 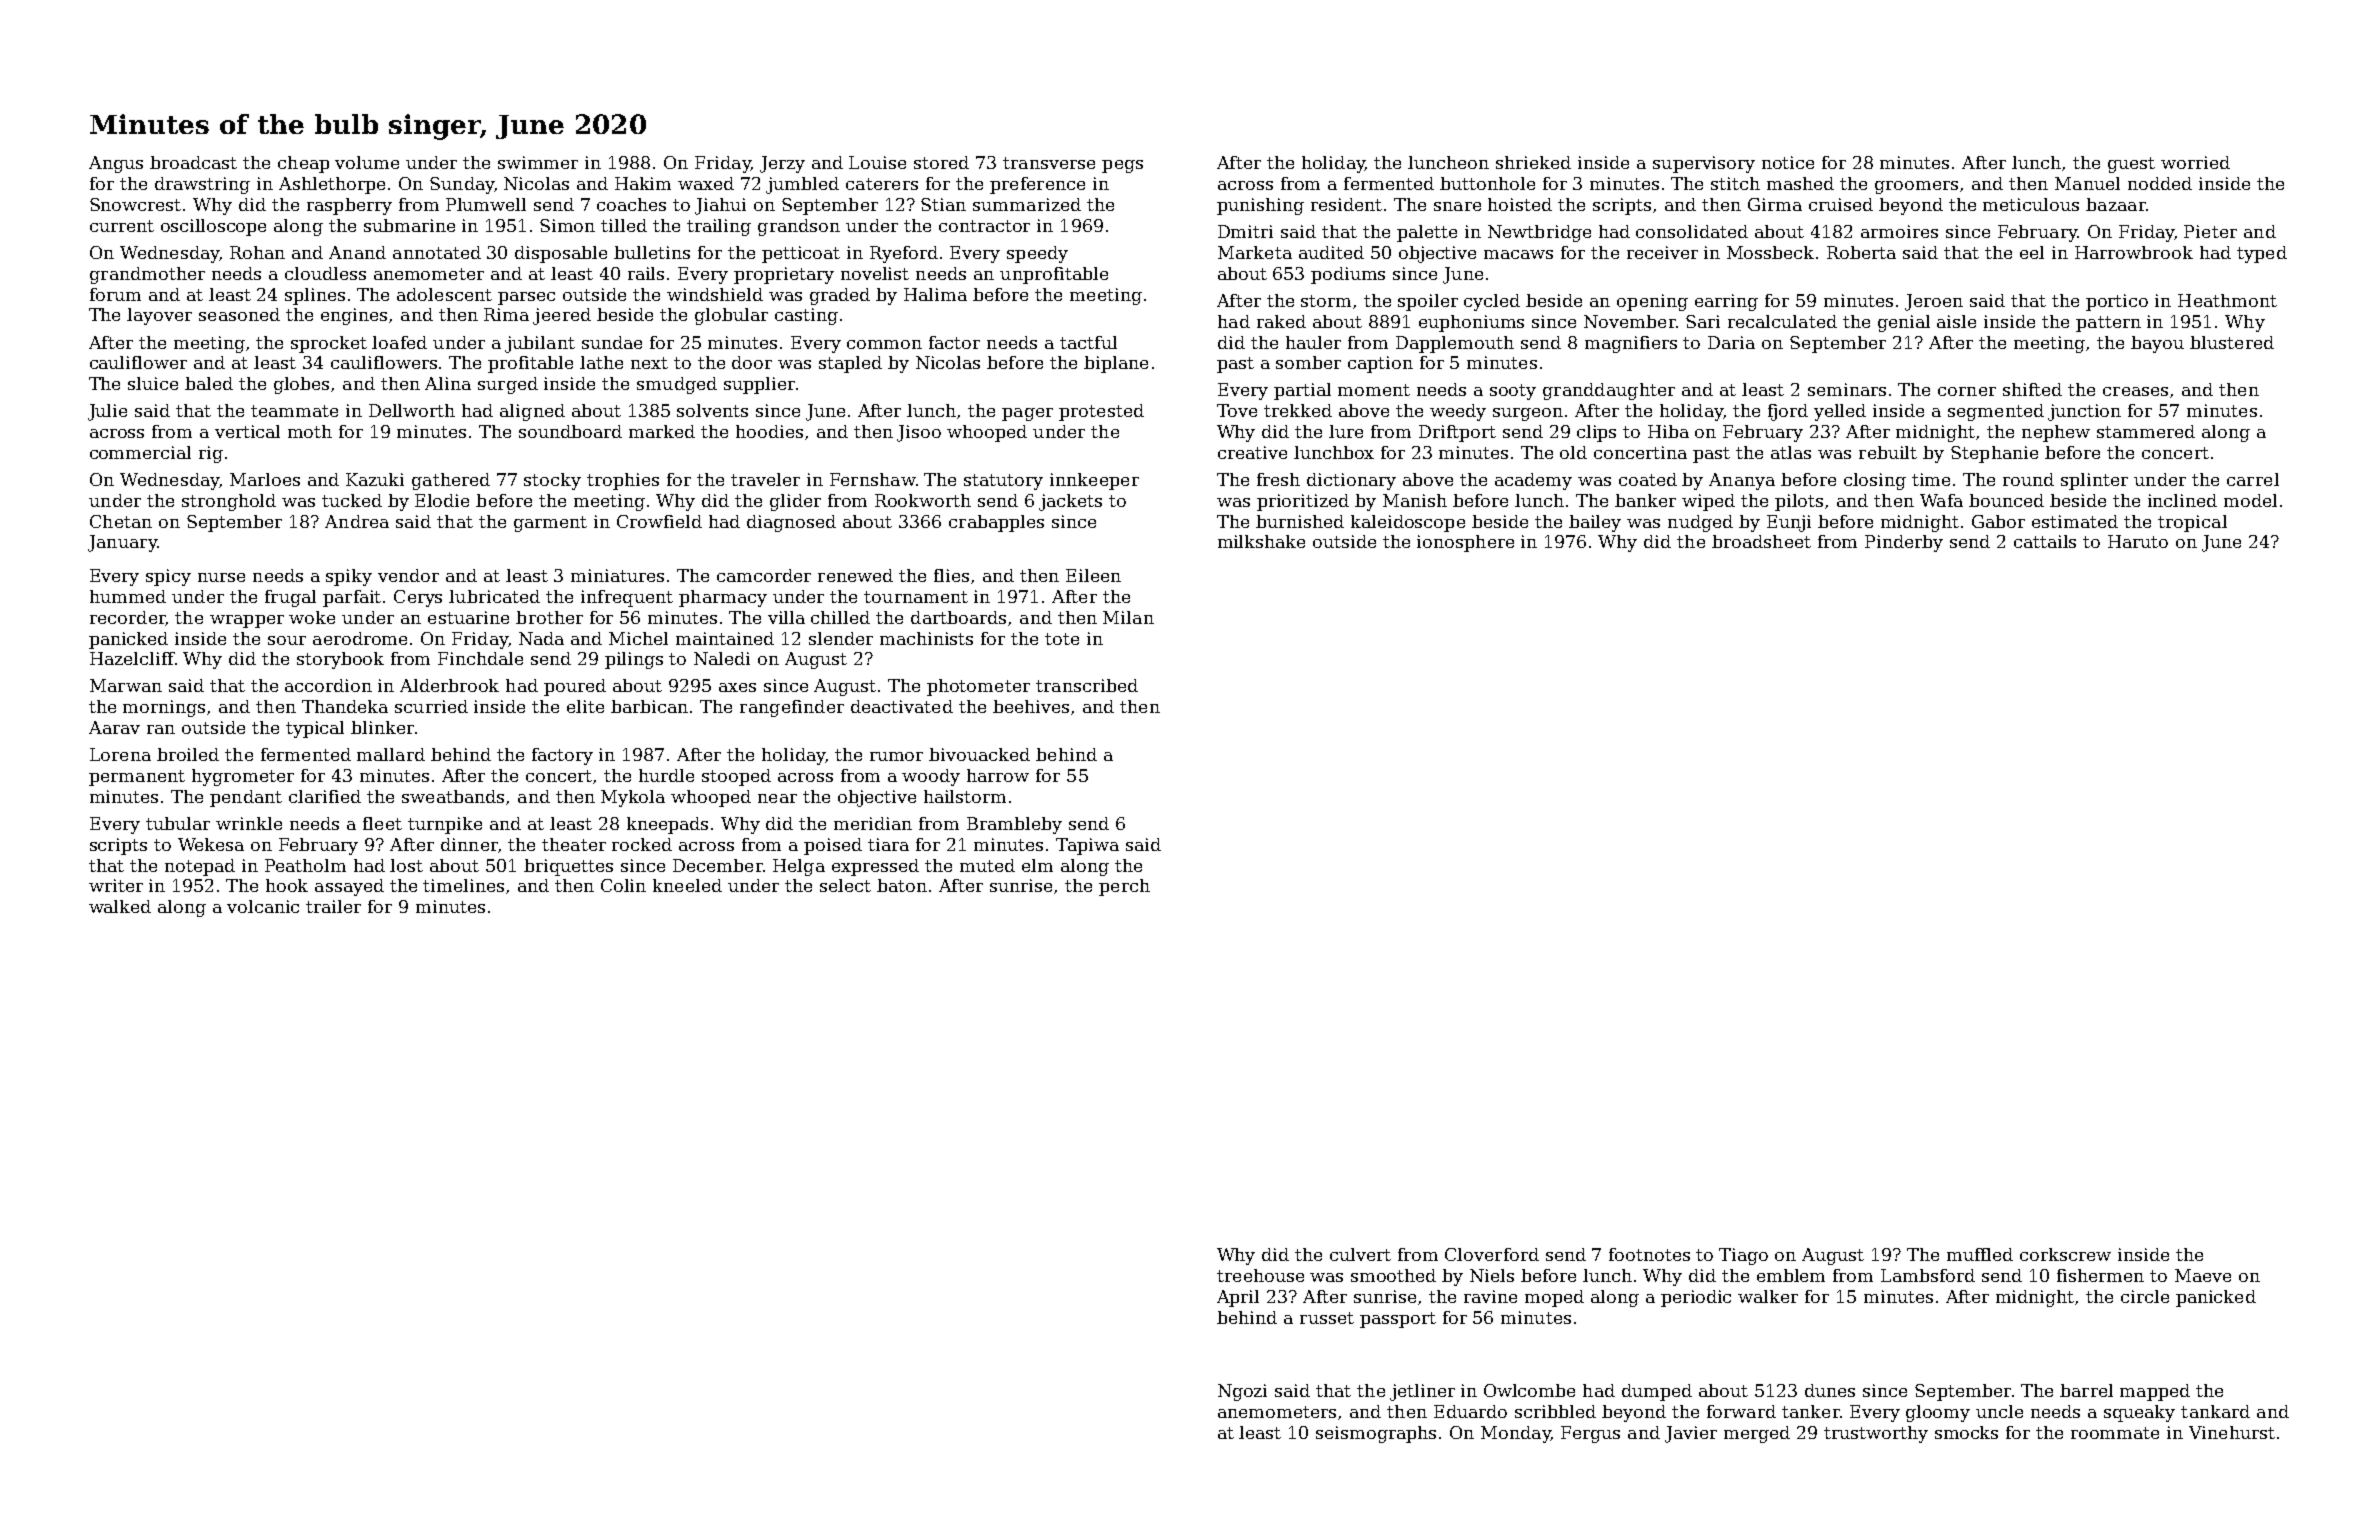 What do you see at coordinates (303, 164) in the image?
I see `cheap` at bounding box center [303, 164].
